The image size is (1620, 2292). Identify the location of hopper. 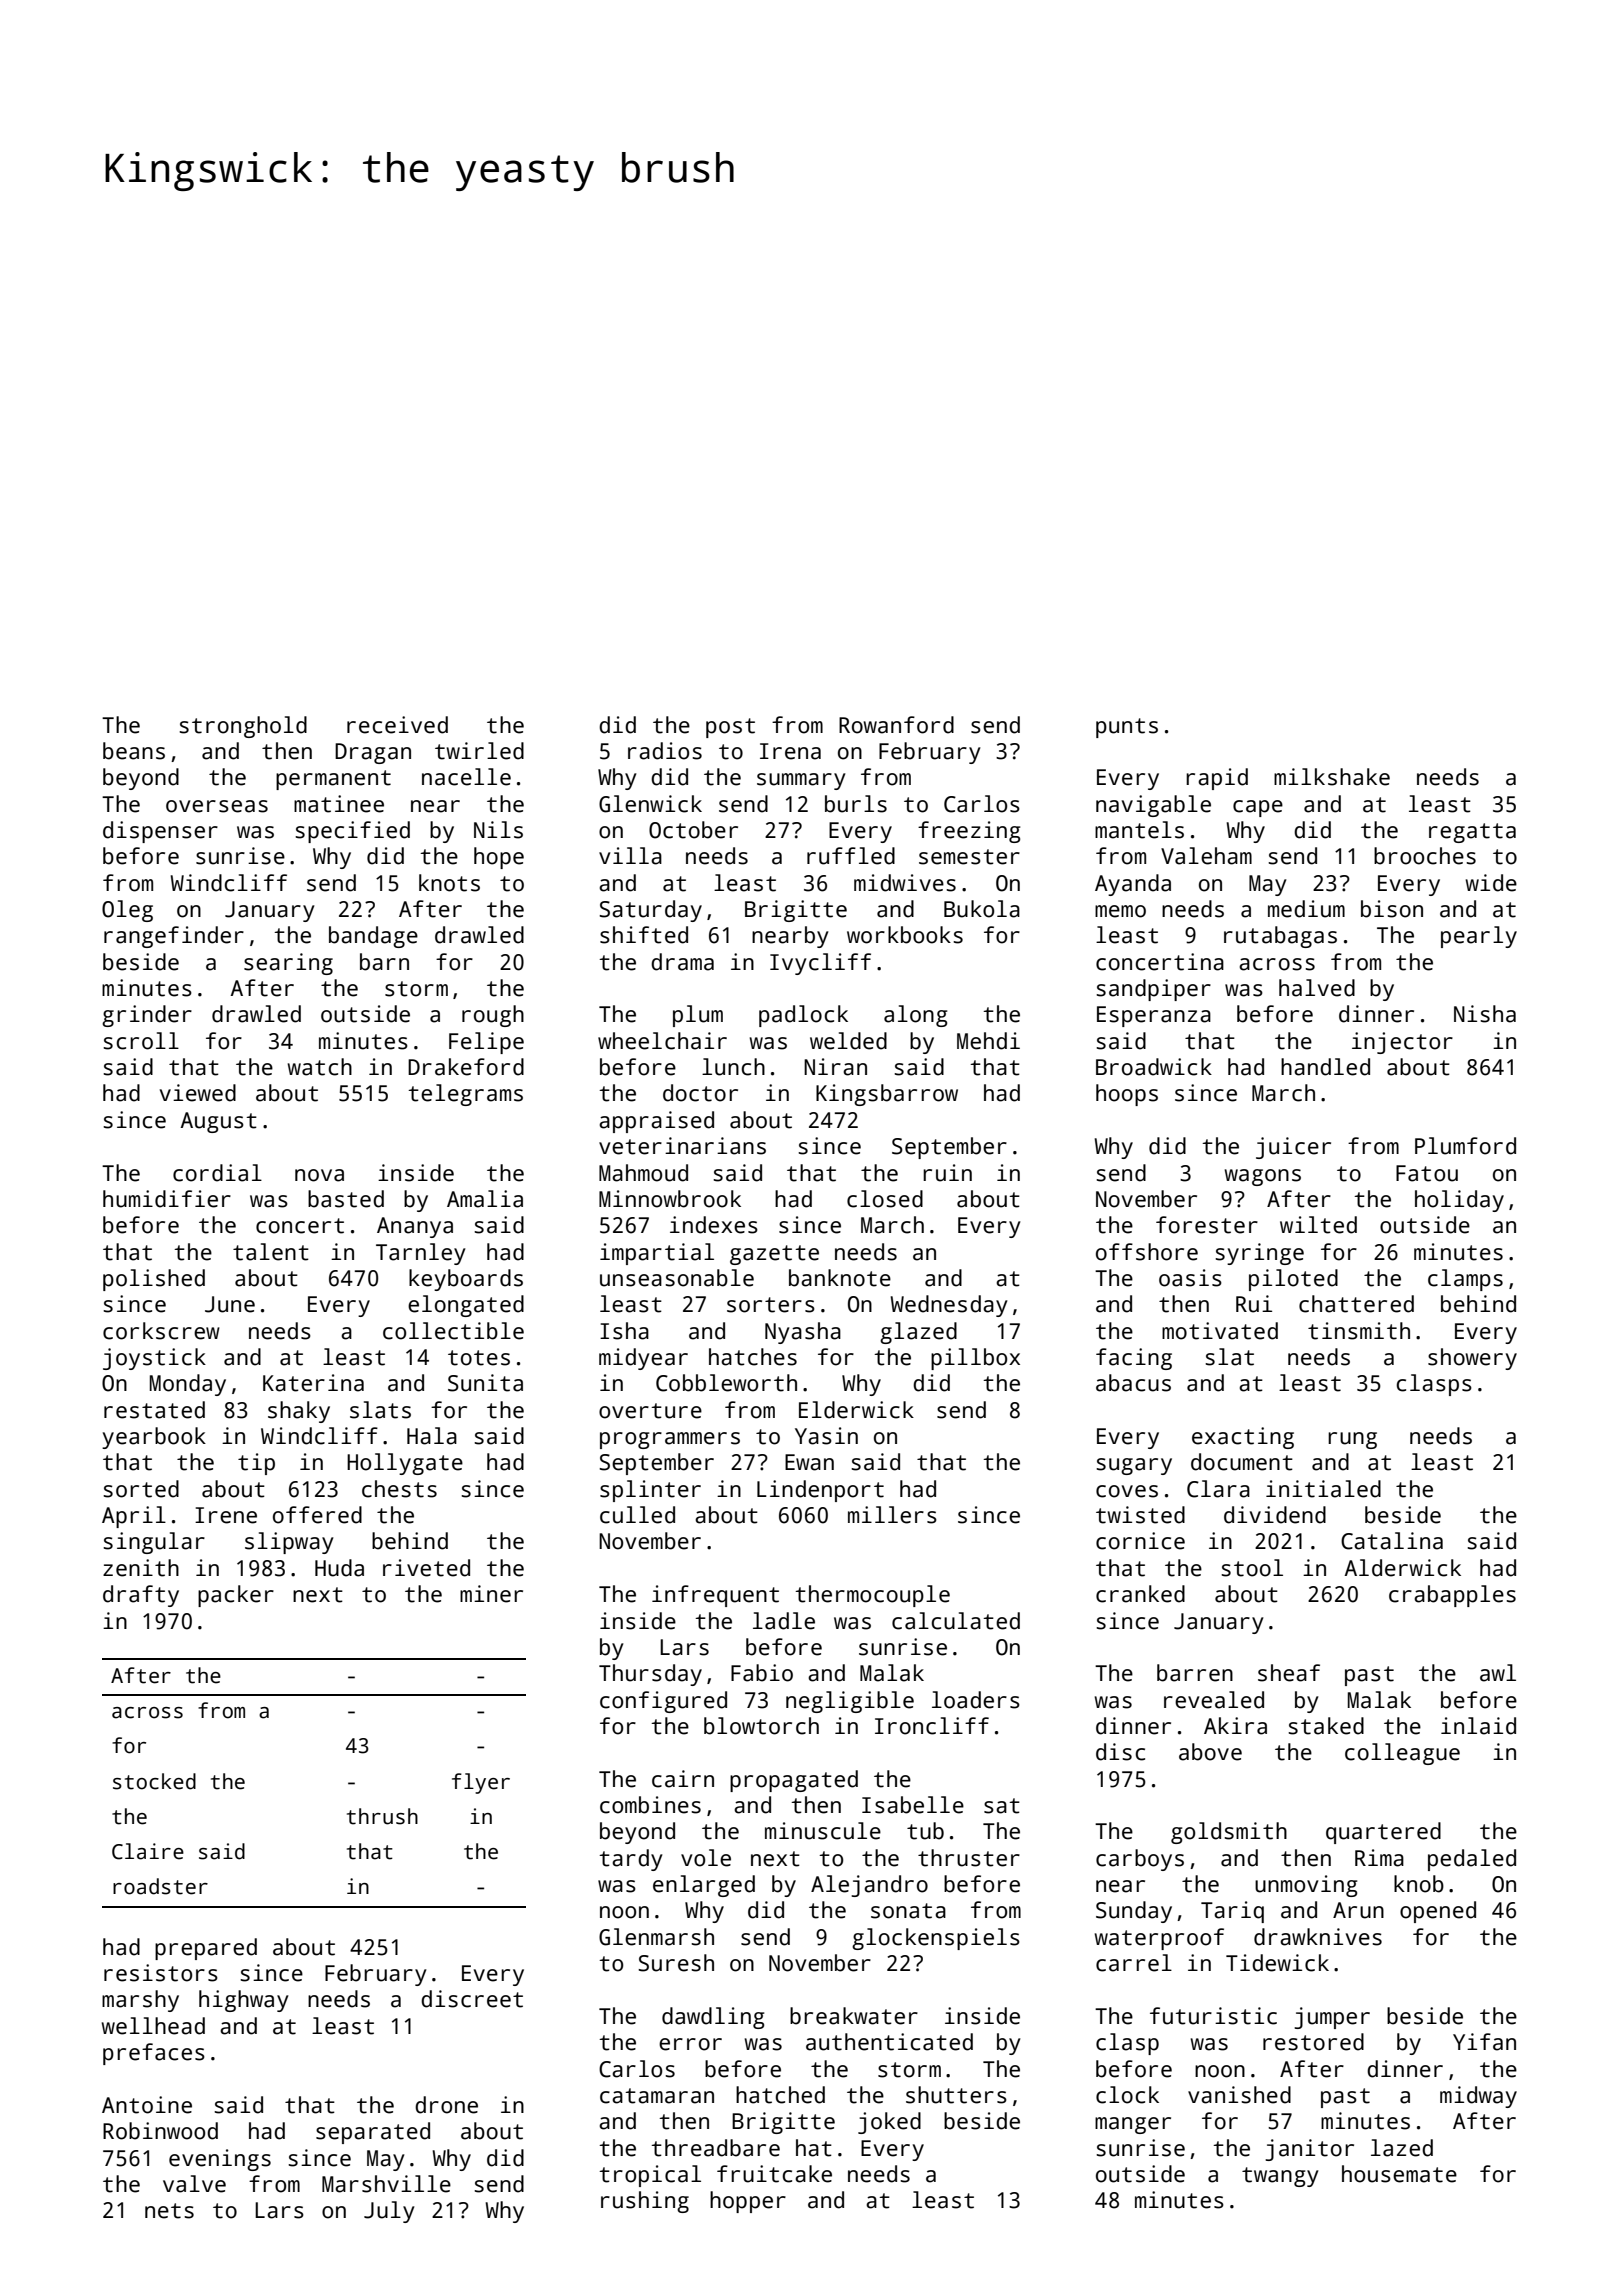
(748, 2202).
